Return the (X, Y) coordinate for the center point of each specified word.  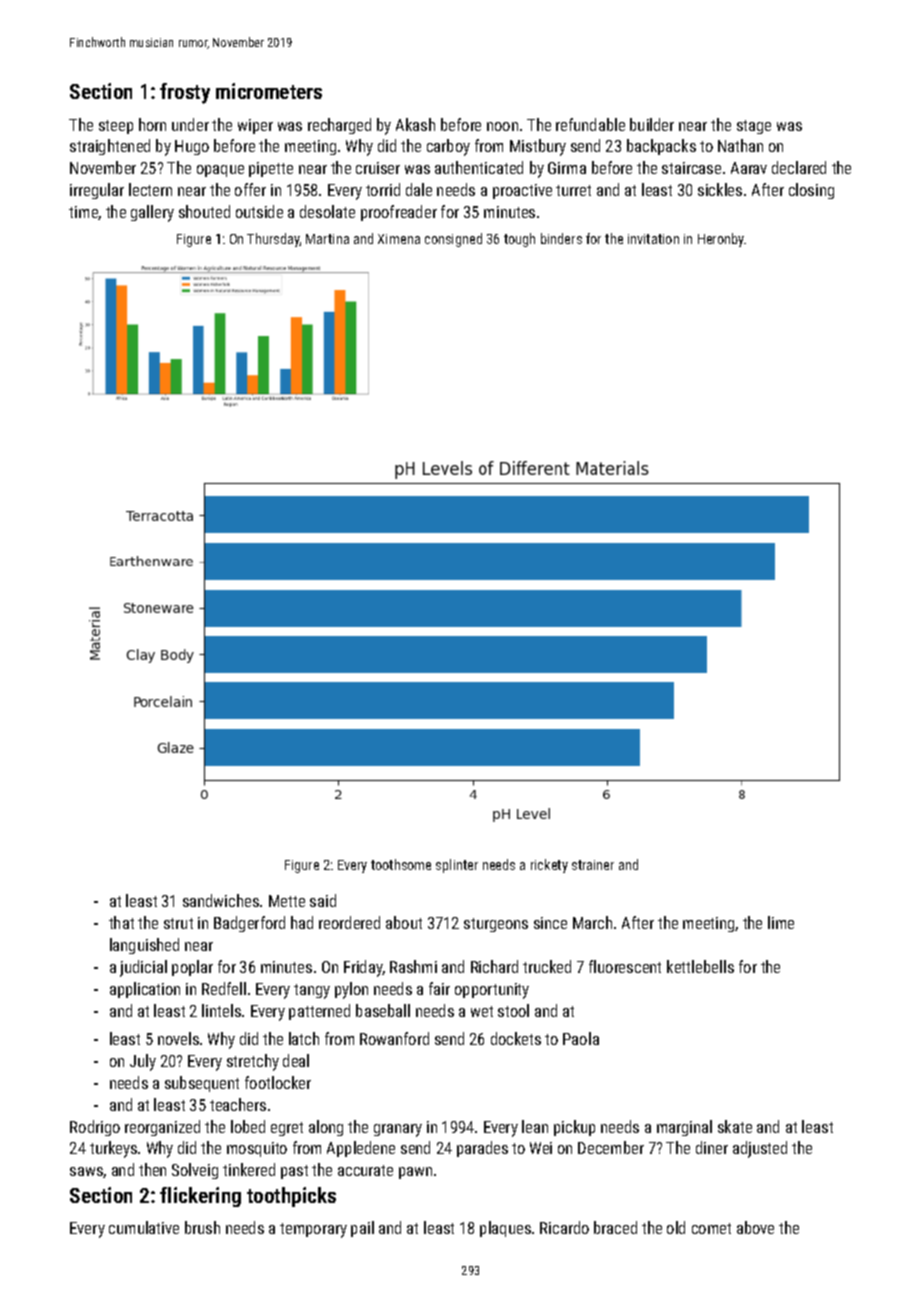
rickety (549, 866)
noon (502, 126)
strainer (593, 865)
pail (362, 1229)
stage (754, 127)
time (84, 213)
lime (781, 922)
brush (202, 1227)
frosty (185, 93)
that (121, 922)
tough (519, 240)
